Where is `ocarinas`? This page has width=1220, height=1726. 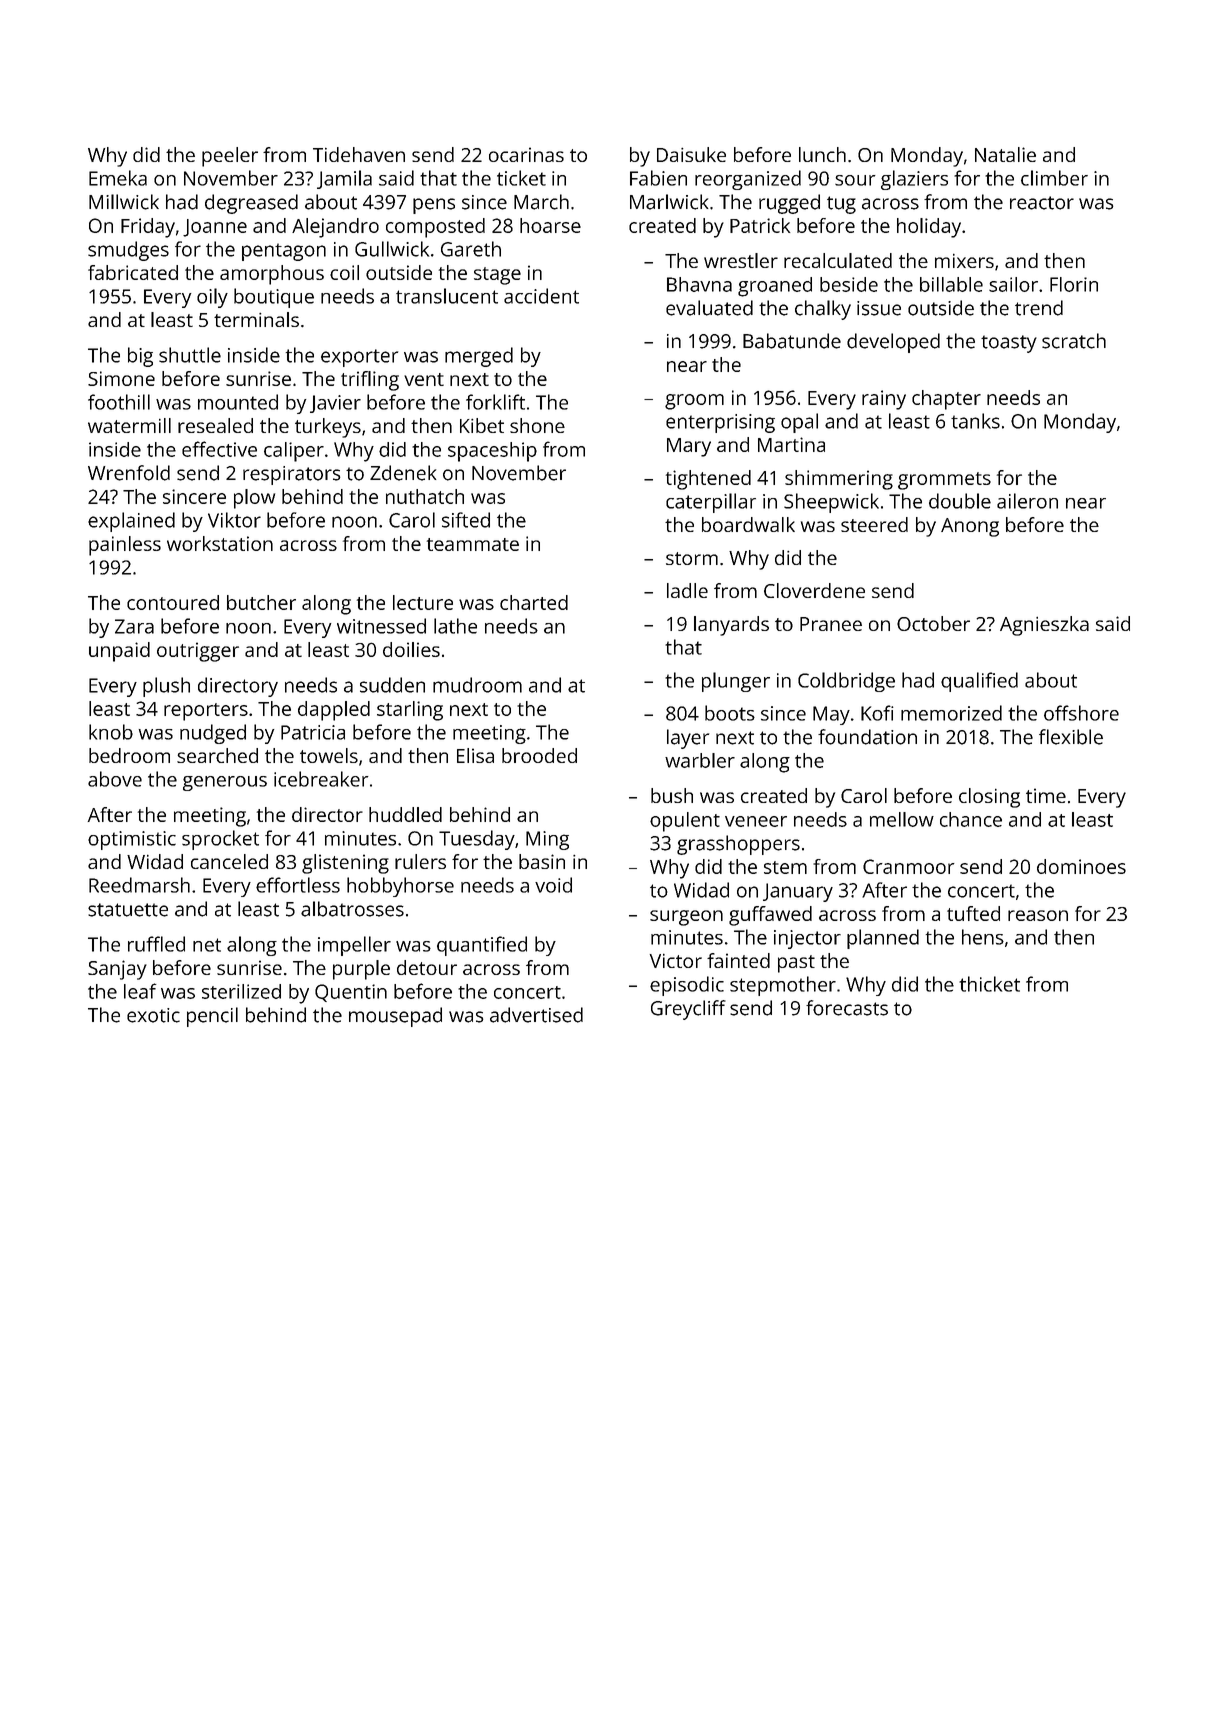
ocarinas is located at coordinates (526, 154).
